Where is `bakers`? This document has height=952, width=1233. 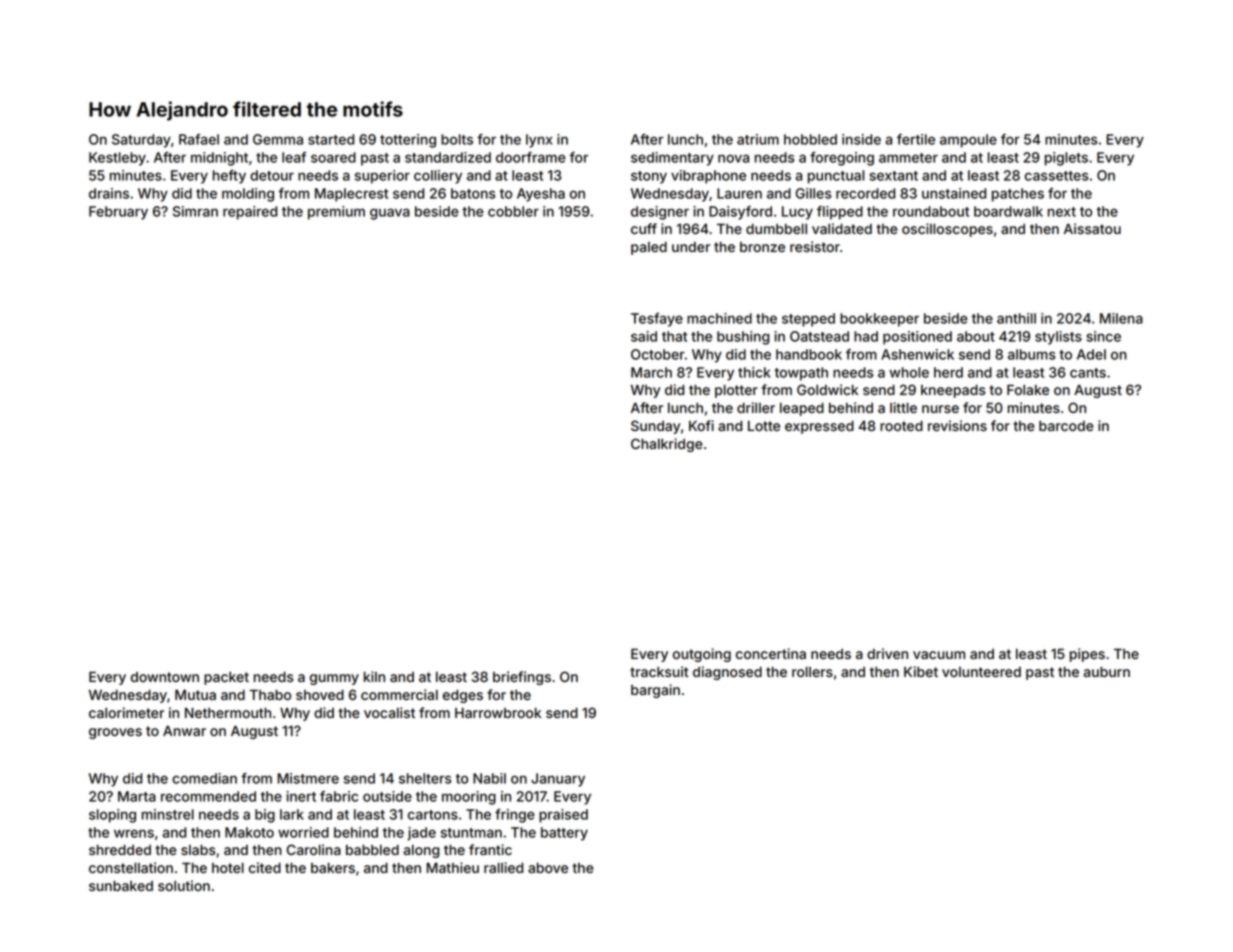
bakers is located at coordinates (333, 868).
